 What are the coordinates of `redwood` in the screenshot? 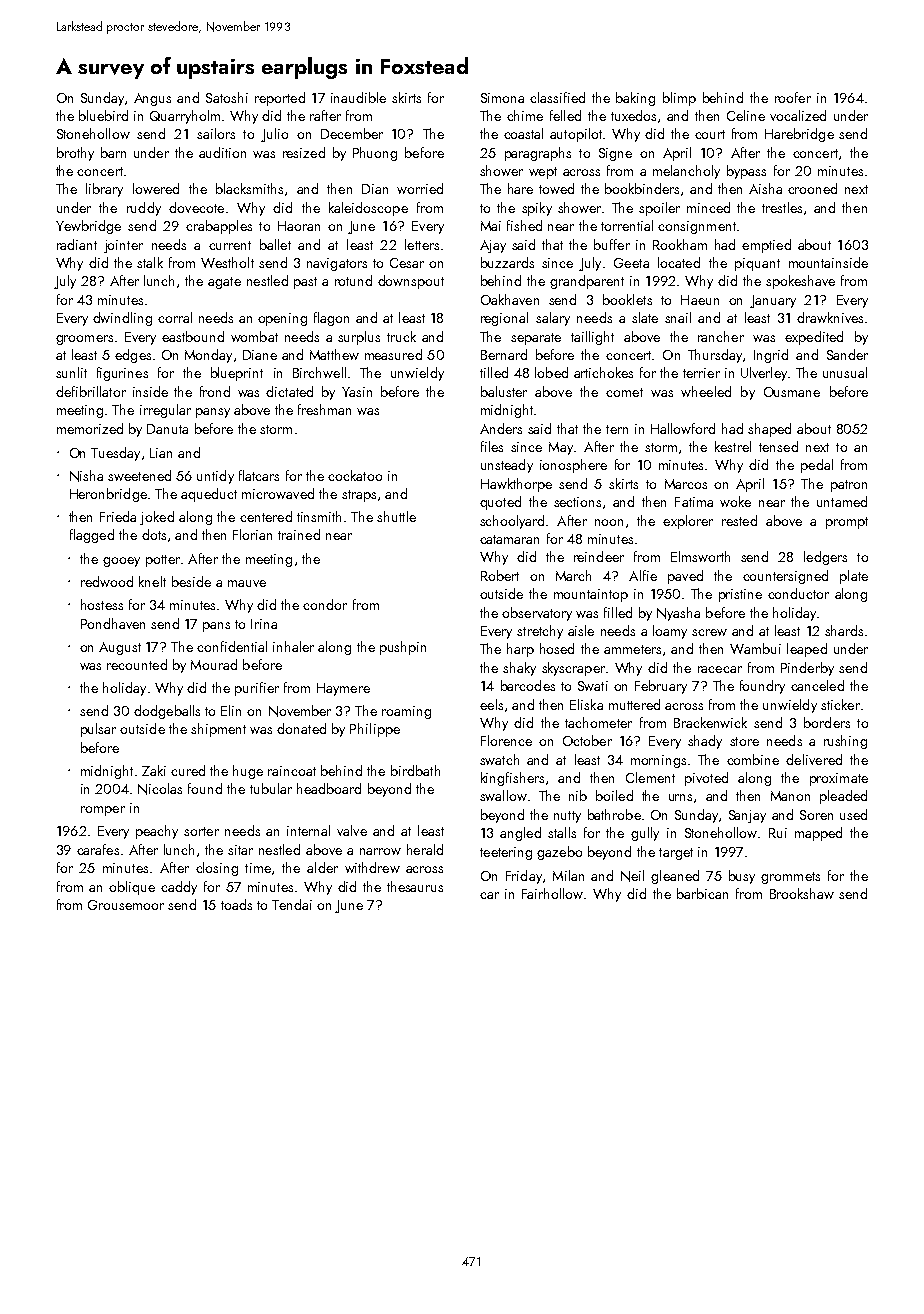 It's located at (107, 581).
